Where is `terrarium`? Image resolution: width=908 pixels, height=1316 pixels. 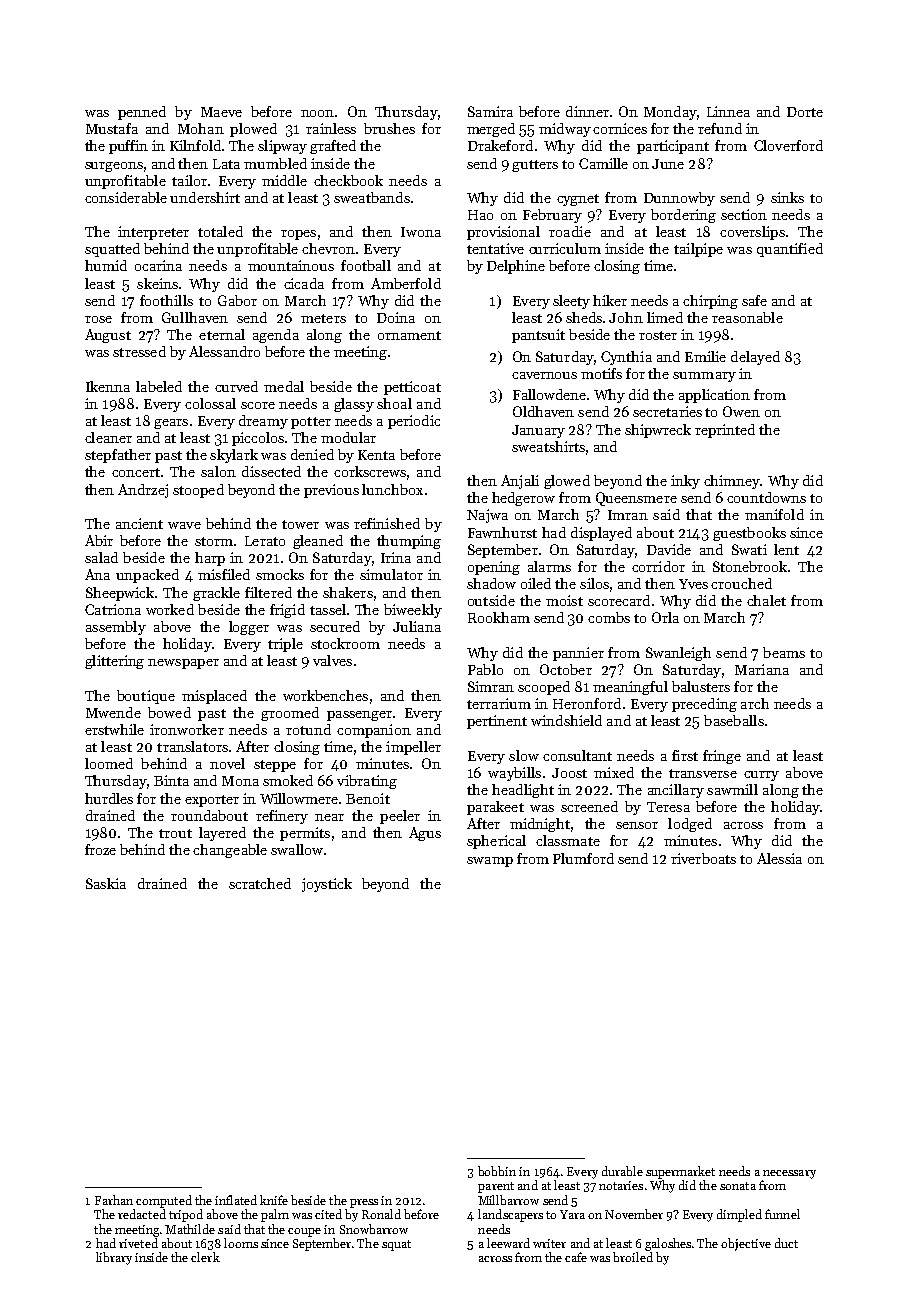
terrarium is located at coordinates (499, 703).
